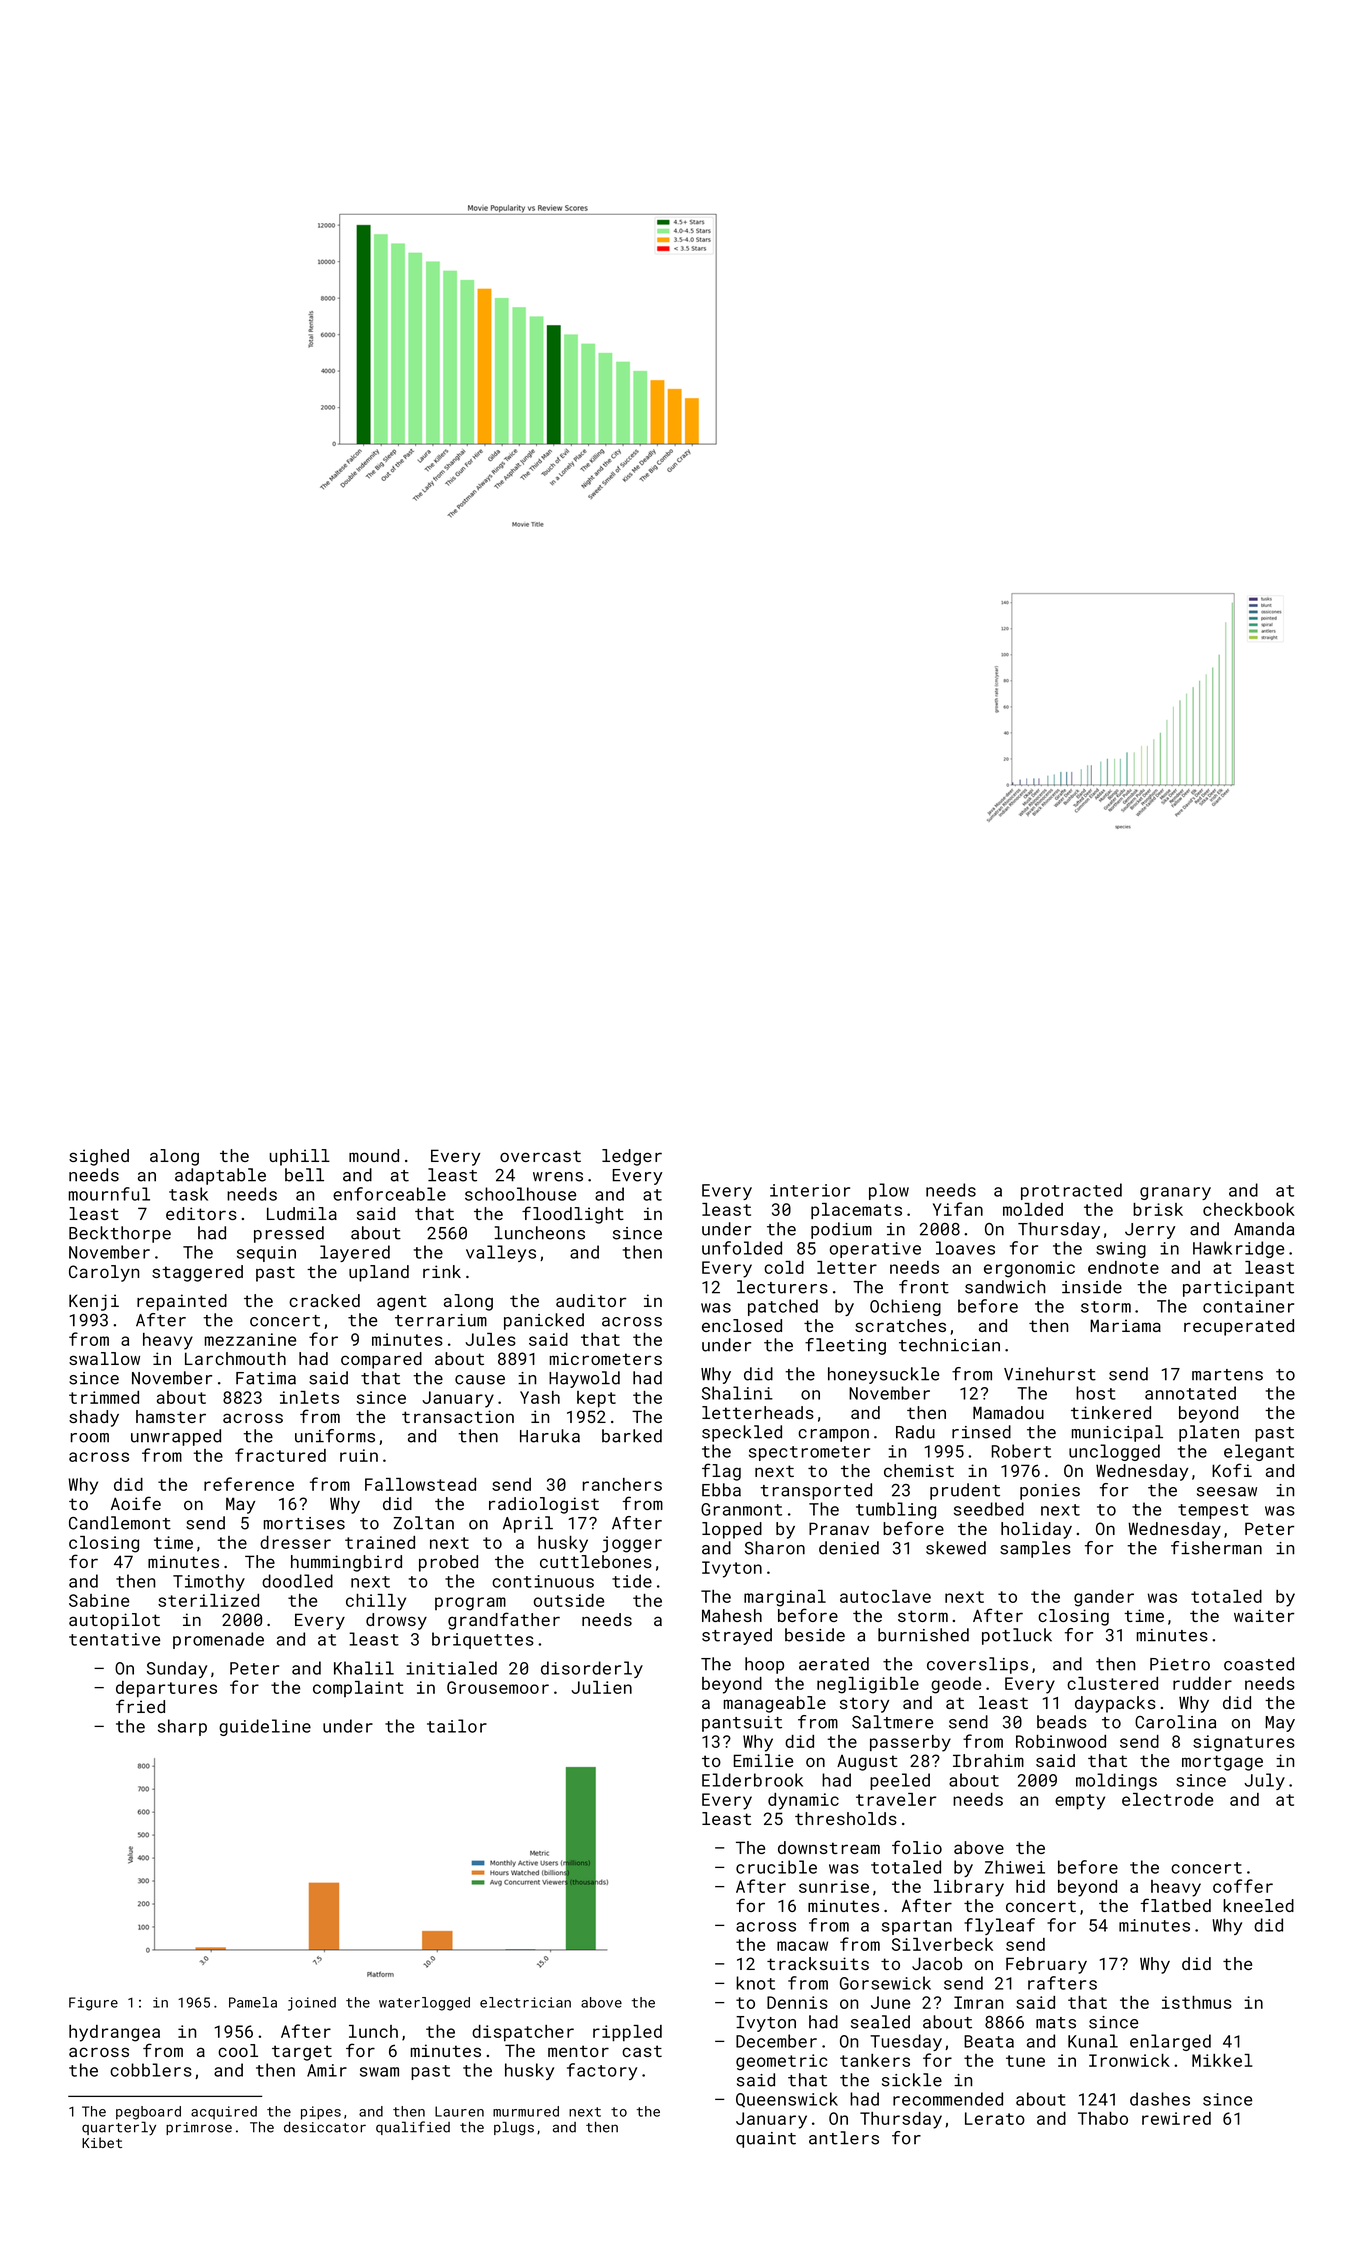  Describe the element at coordinates (632, 1157) in the screenshot. I see `ledger` at that location.
